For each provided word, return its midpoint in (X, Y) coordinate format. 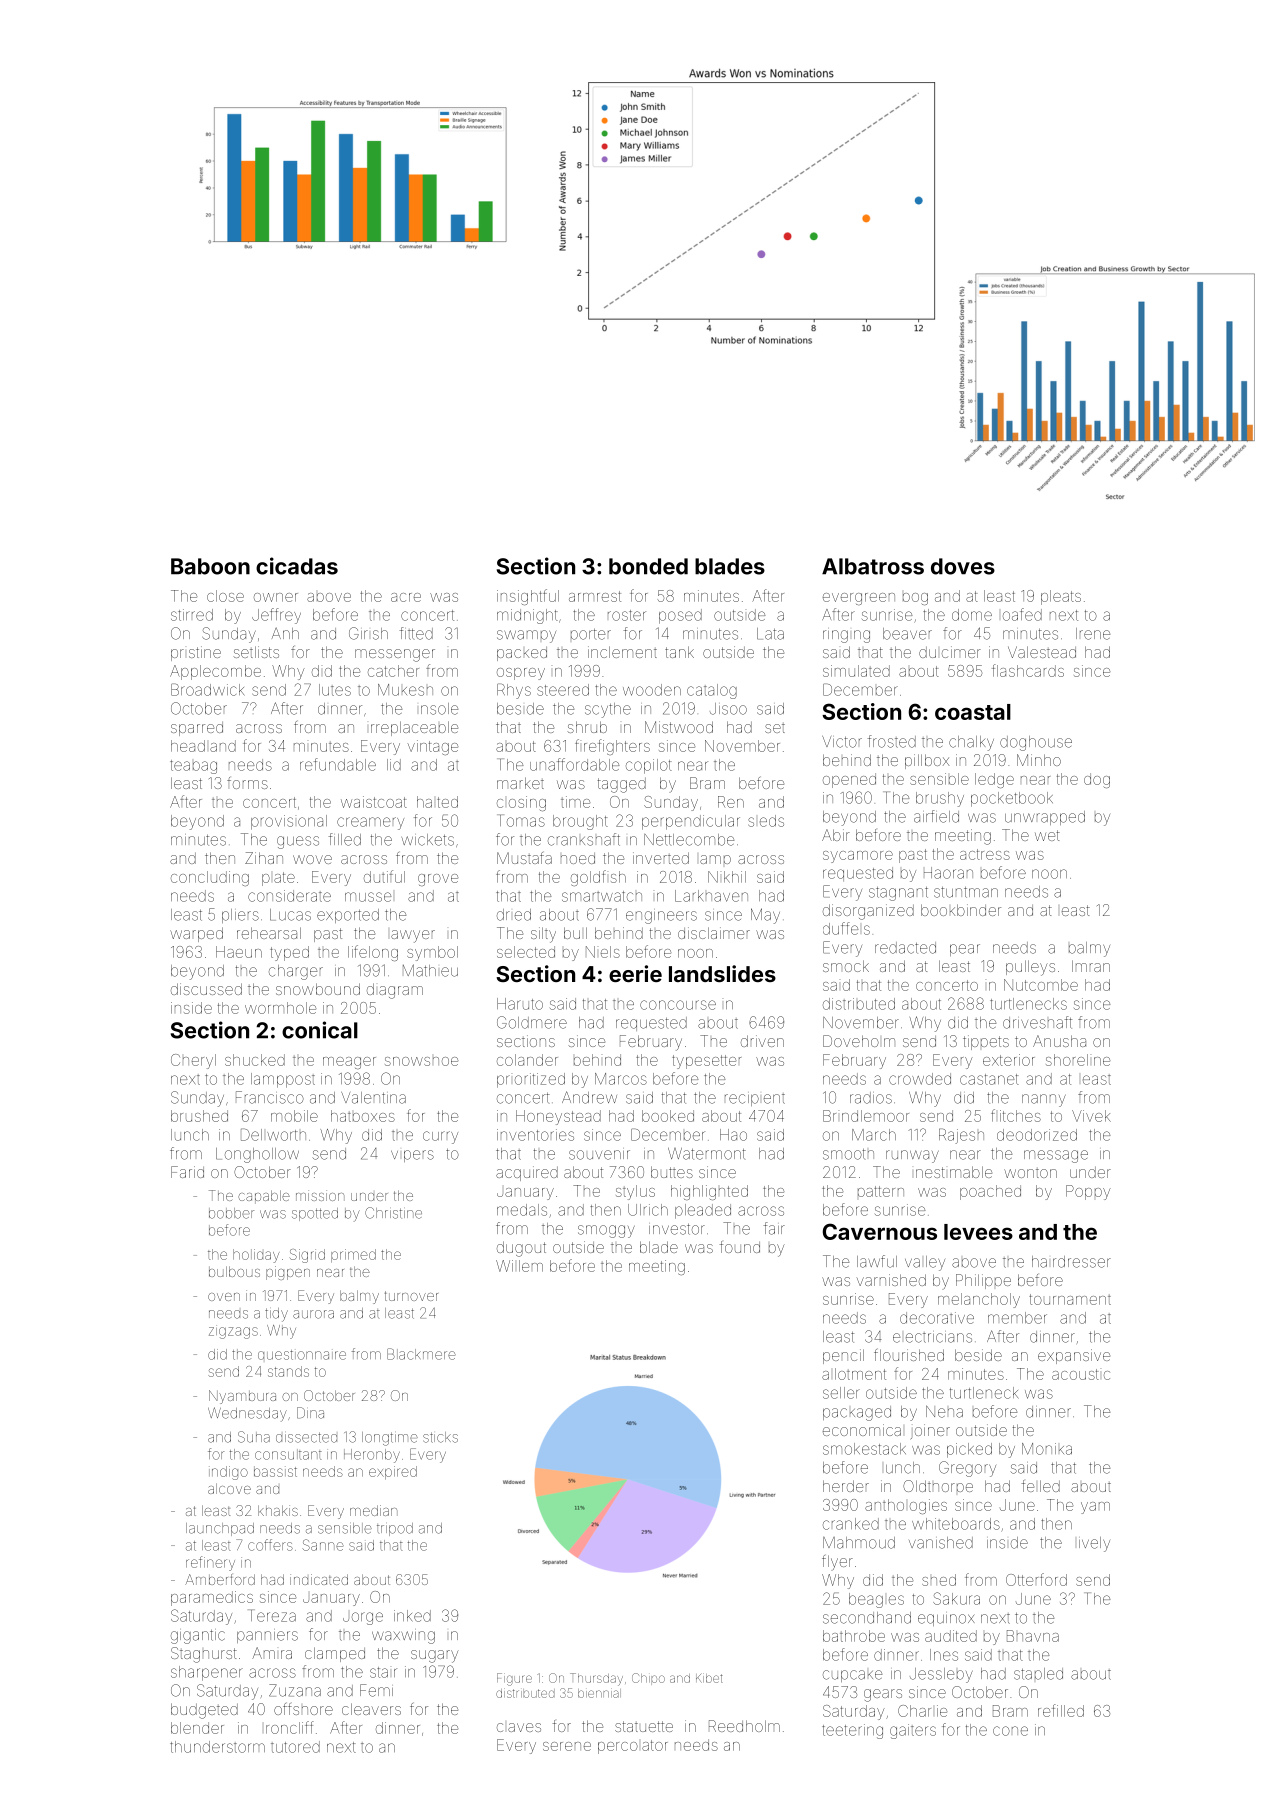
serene (567, 1746)
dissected (306, 1437)
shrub (587, 727)
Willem (519, 1266)
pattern (881, 1191)
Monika (1047, 1449)
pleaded (703, 1211)
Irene (1093, 634)
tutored (295, 1747)
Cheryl (193, 1061)
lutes (335, 690)
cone (1010, 1731)
